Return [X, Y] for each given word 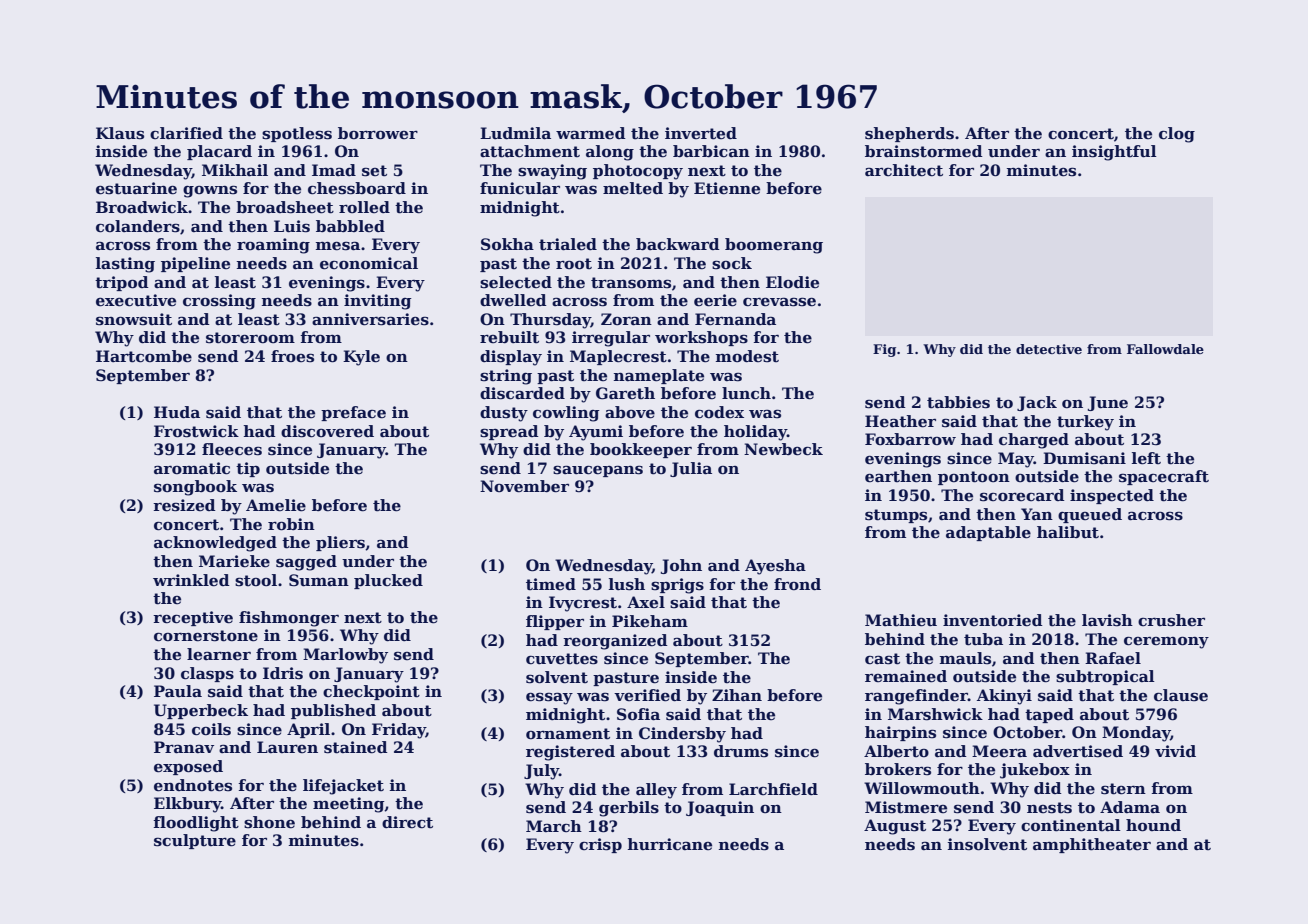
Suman [319, 580]
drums [741, 751]
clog [1177, 135]
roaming [273, 246]
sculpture [195, 841]
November [524, 486]
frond [797, 584]
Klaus [120, 133]
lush [627, 584]
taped [1049, 715]
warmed [591, 133]
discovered [327, 431]
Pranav [184, 747]
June [1108, 403]
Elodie [792, 282]
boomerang [774, 246]
